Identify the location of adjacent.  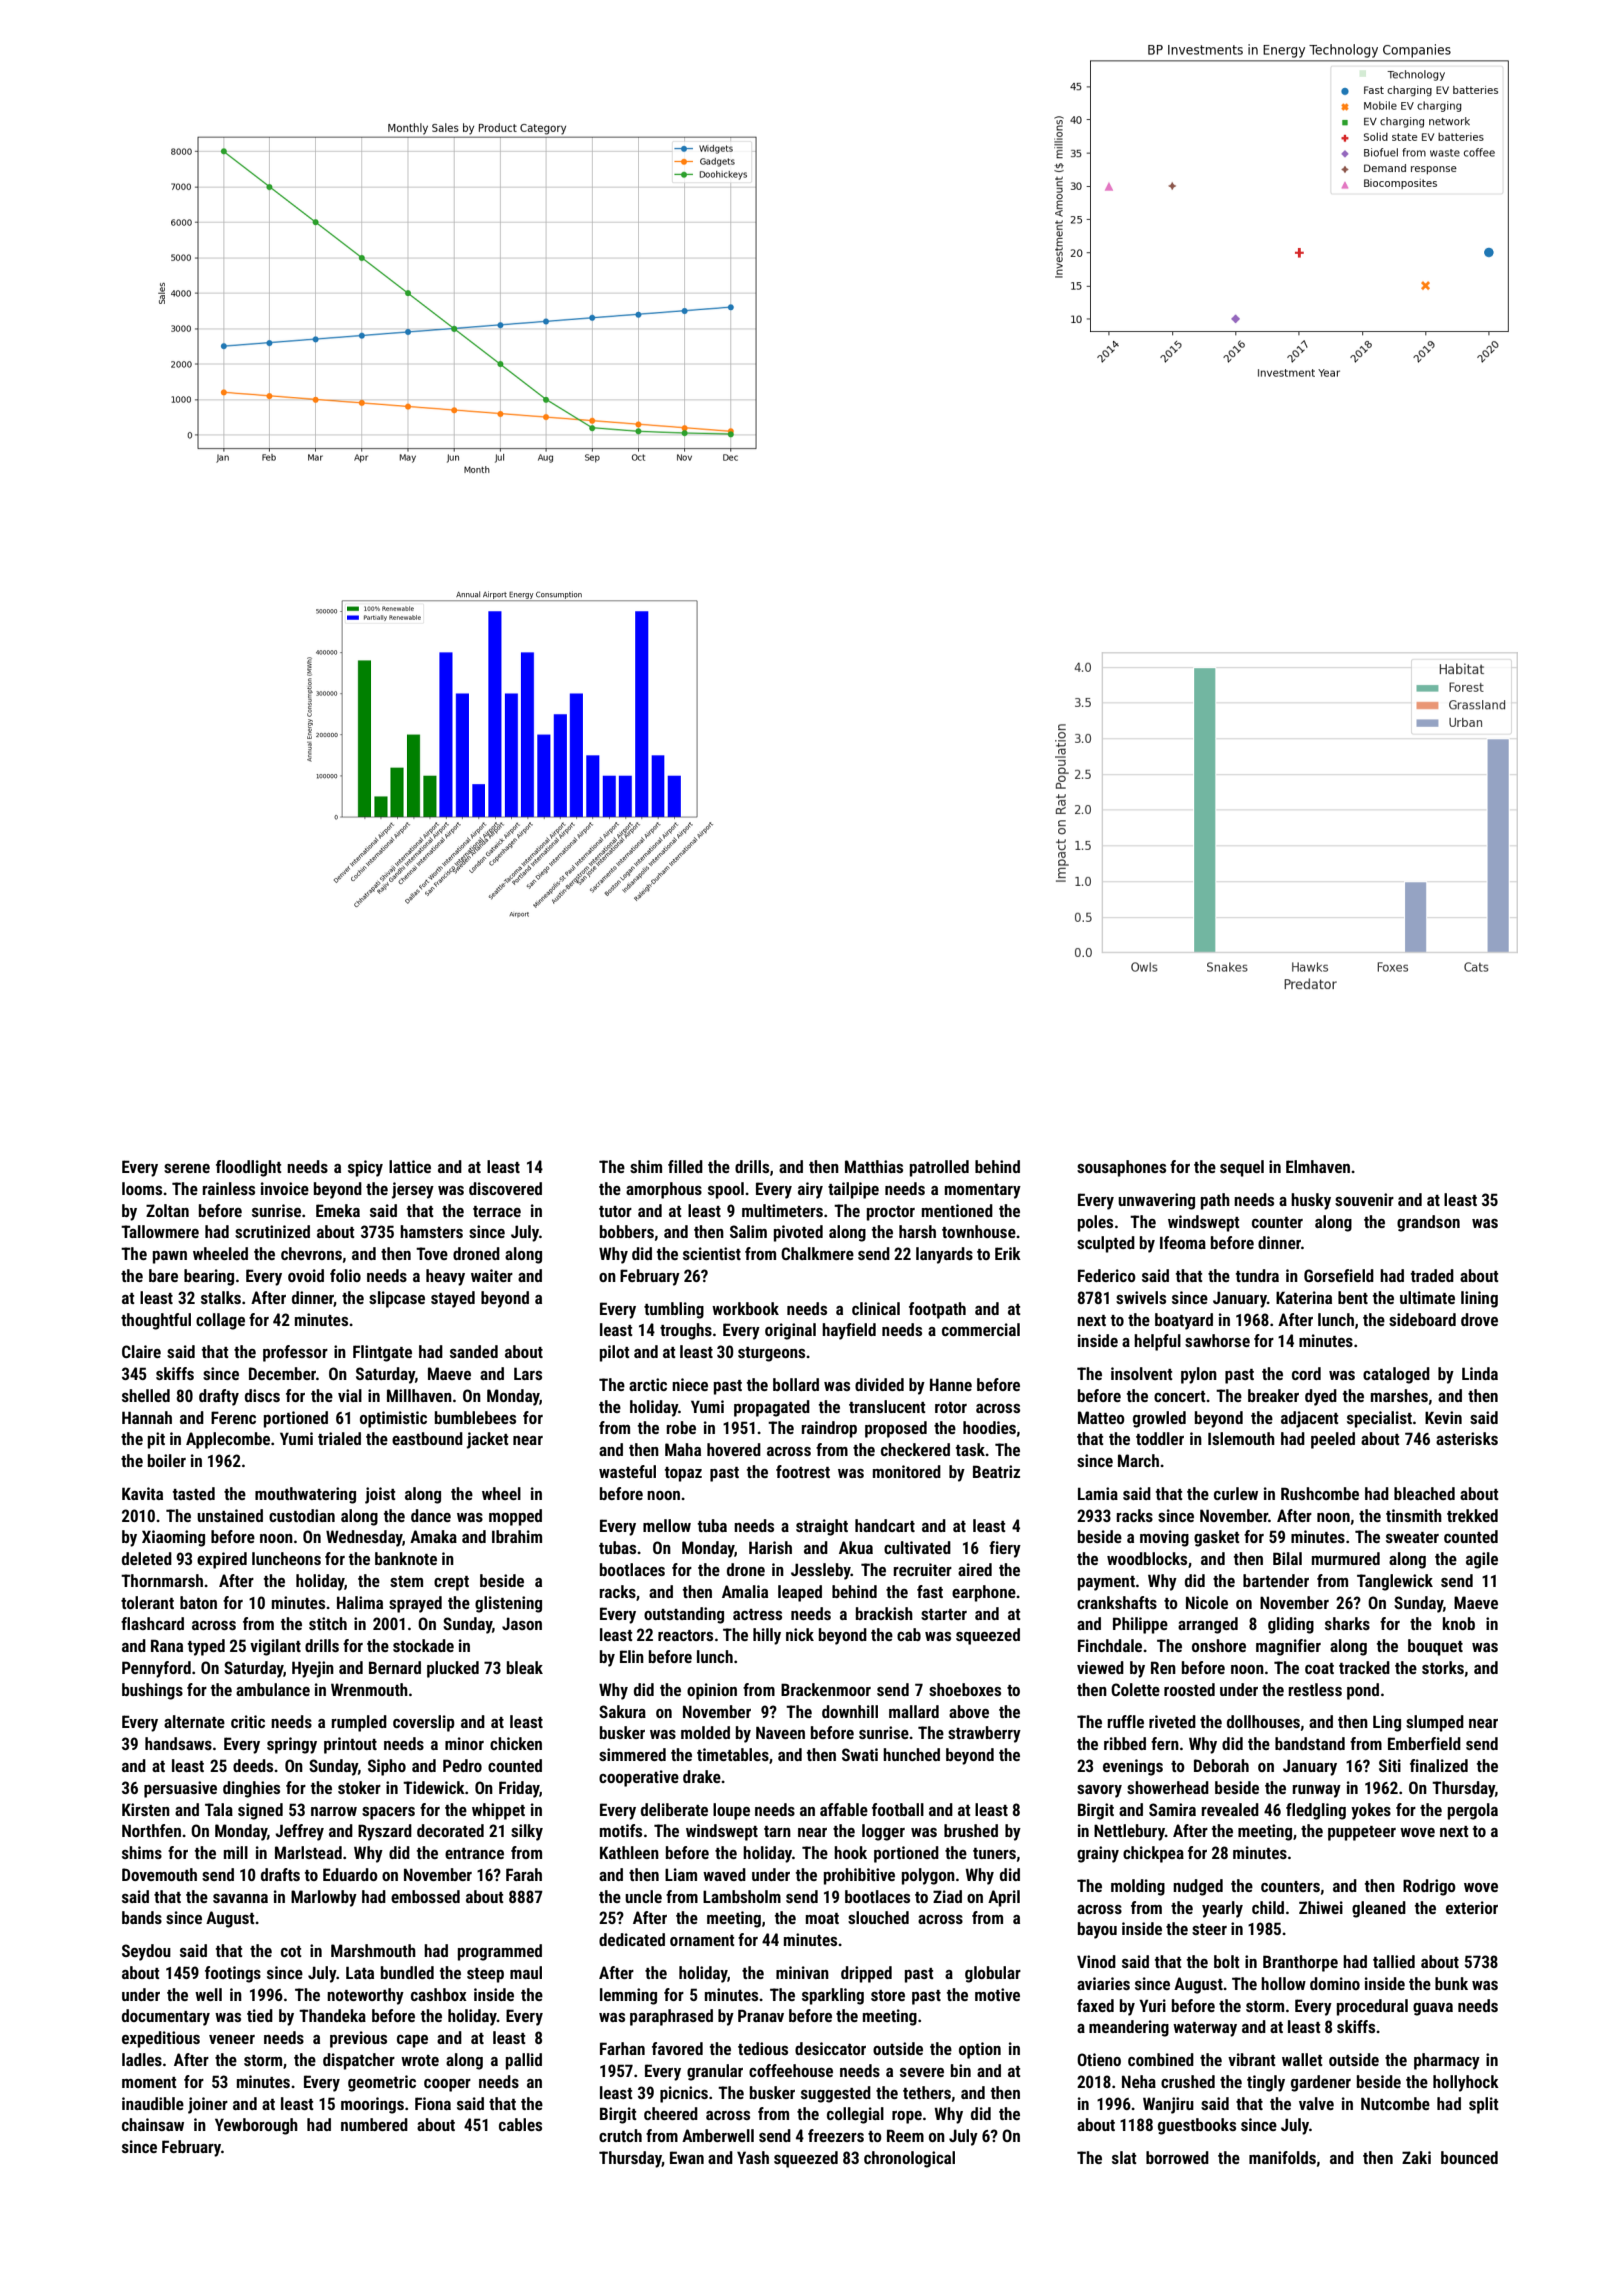
(1310, 1419).
